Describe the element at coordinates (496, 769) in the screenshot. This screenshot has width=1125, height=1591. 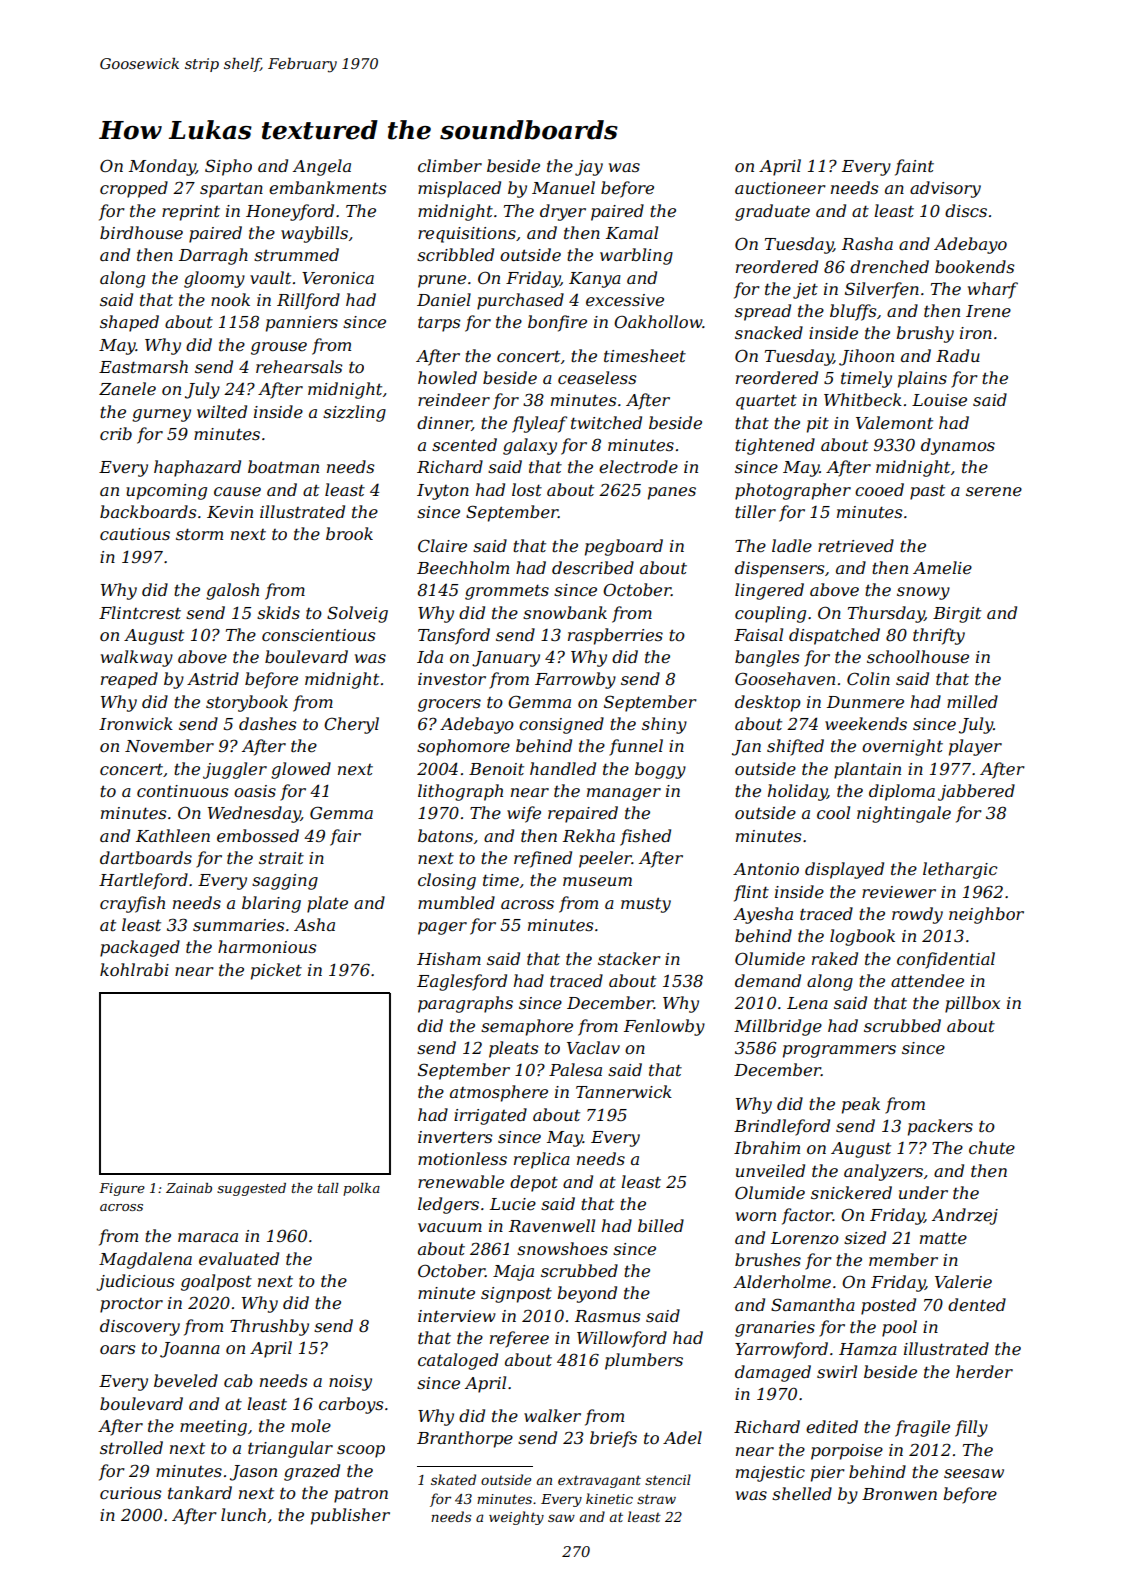
I see `Benoit` at that location.
